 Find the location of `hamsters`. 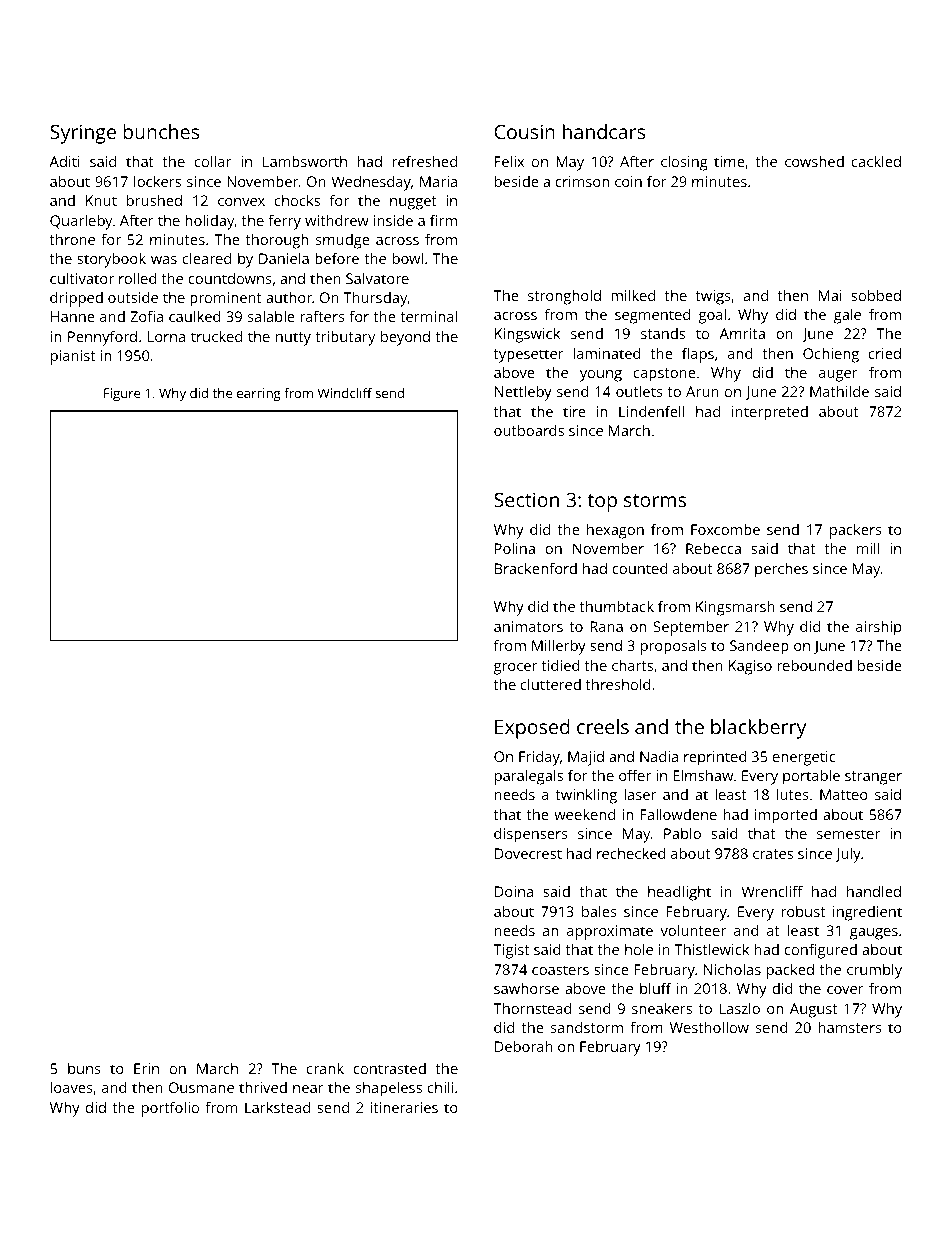

hamsters is located at coordinates (850, 1027).
